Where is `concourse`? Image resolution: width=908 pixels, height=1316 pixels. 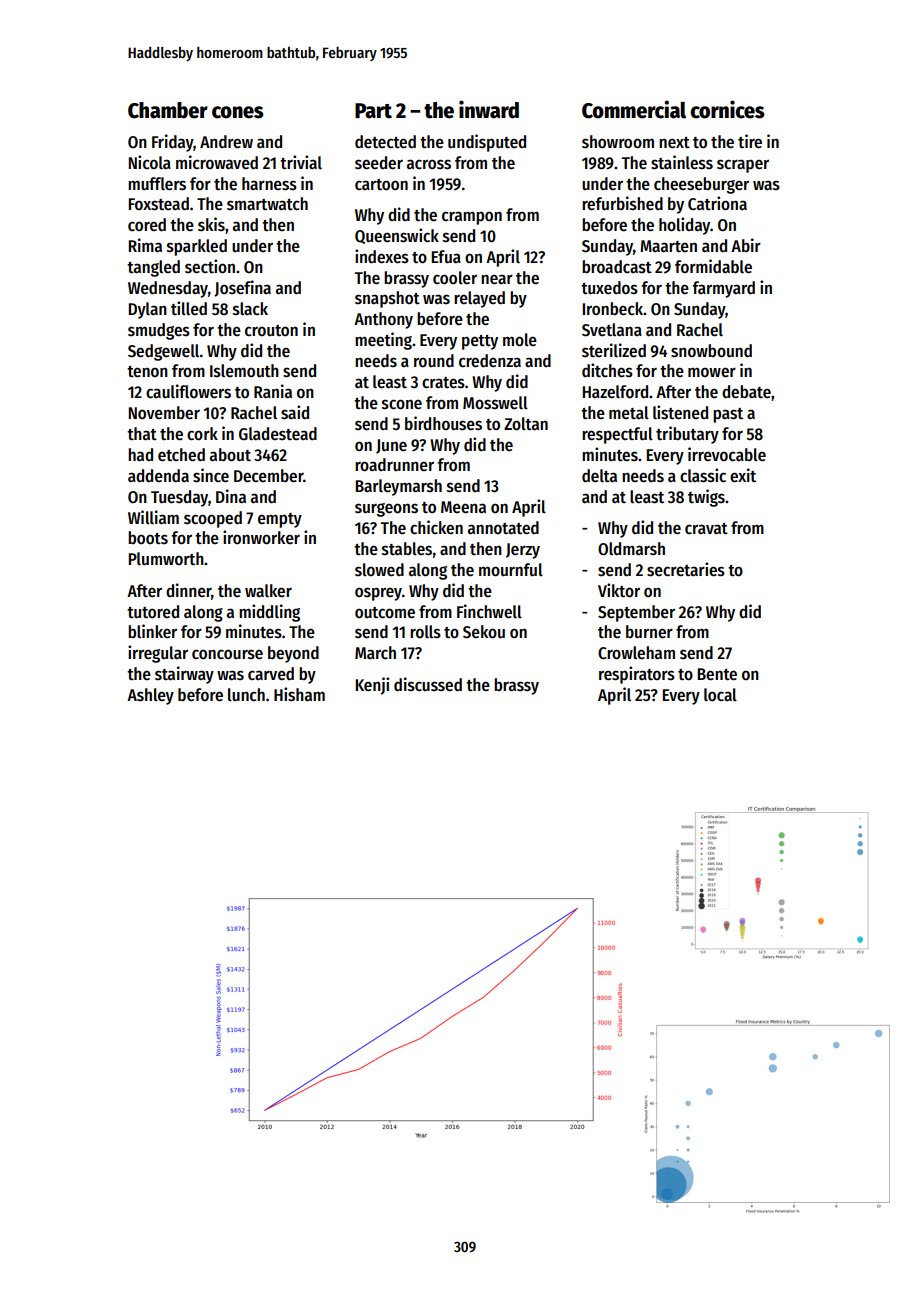 concourse is located at coordinates (227, 654).
